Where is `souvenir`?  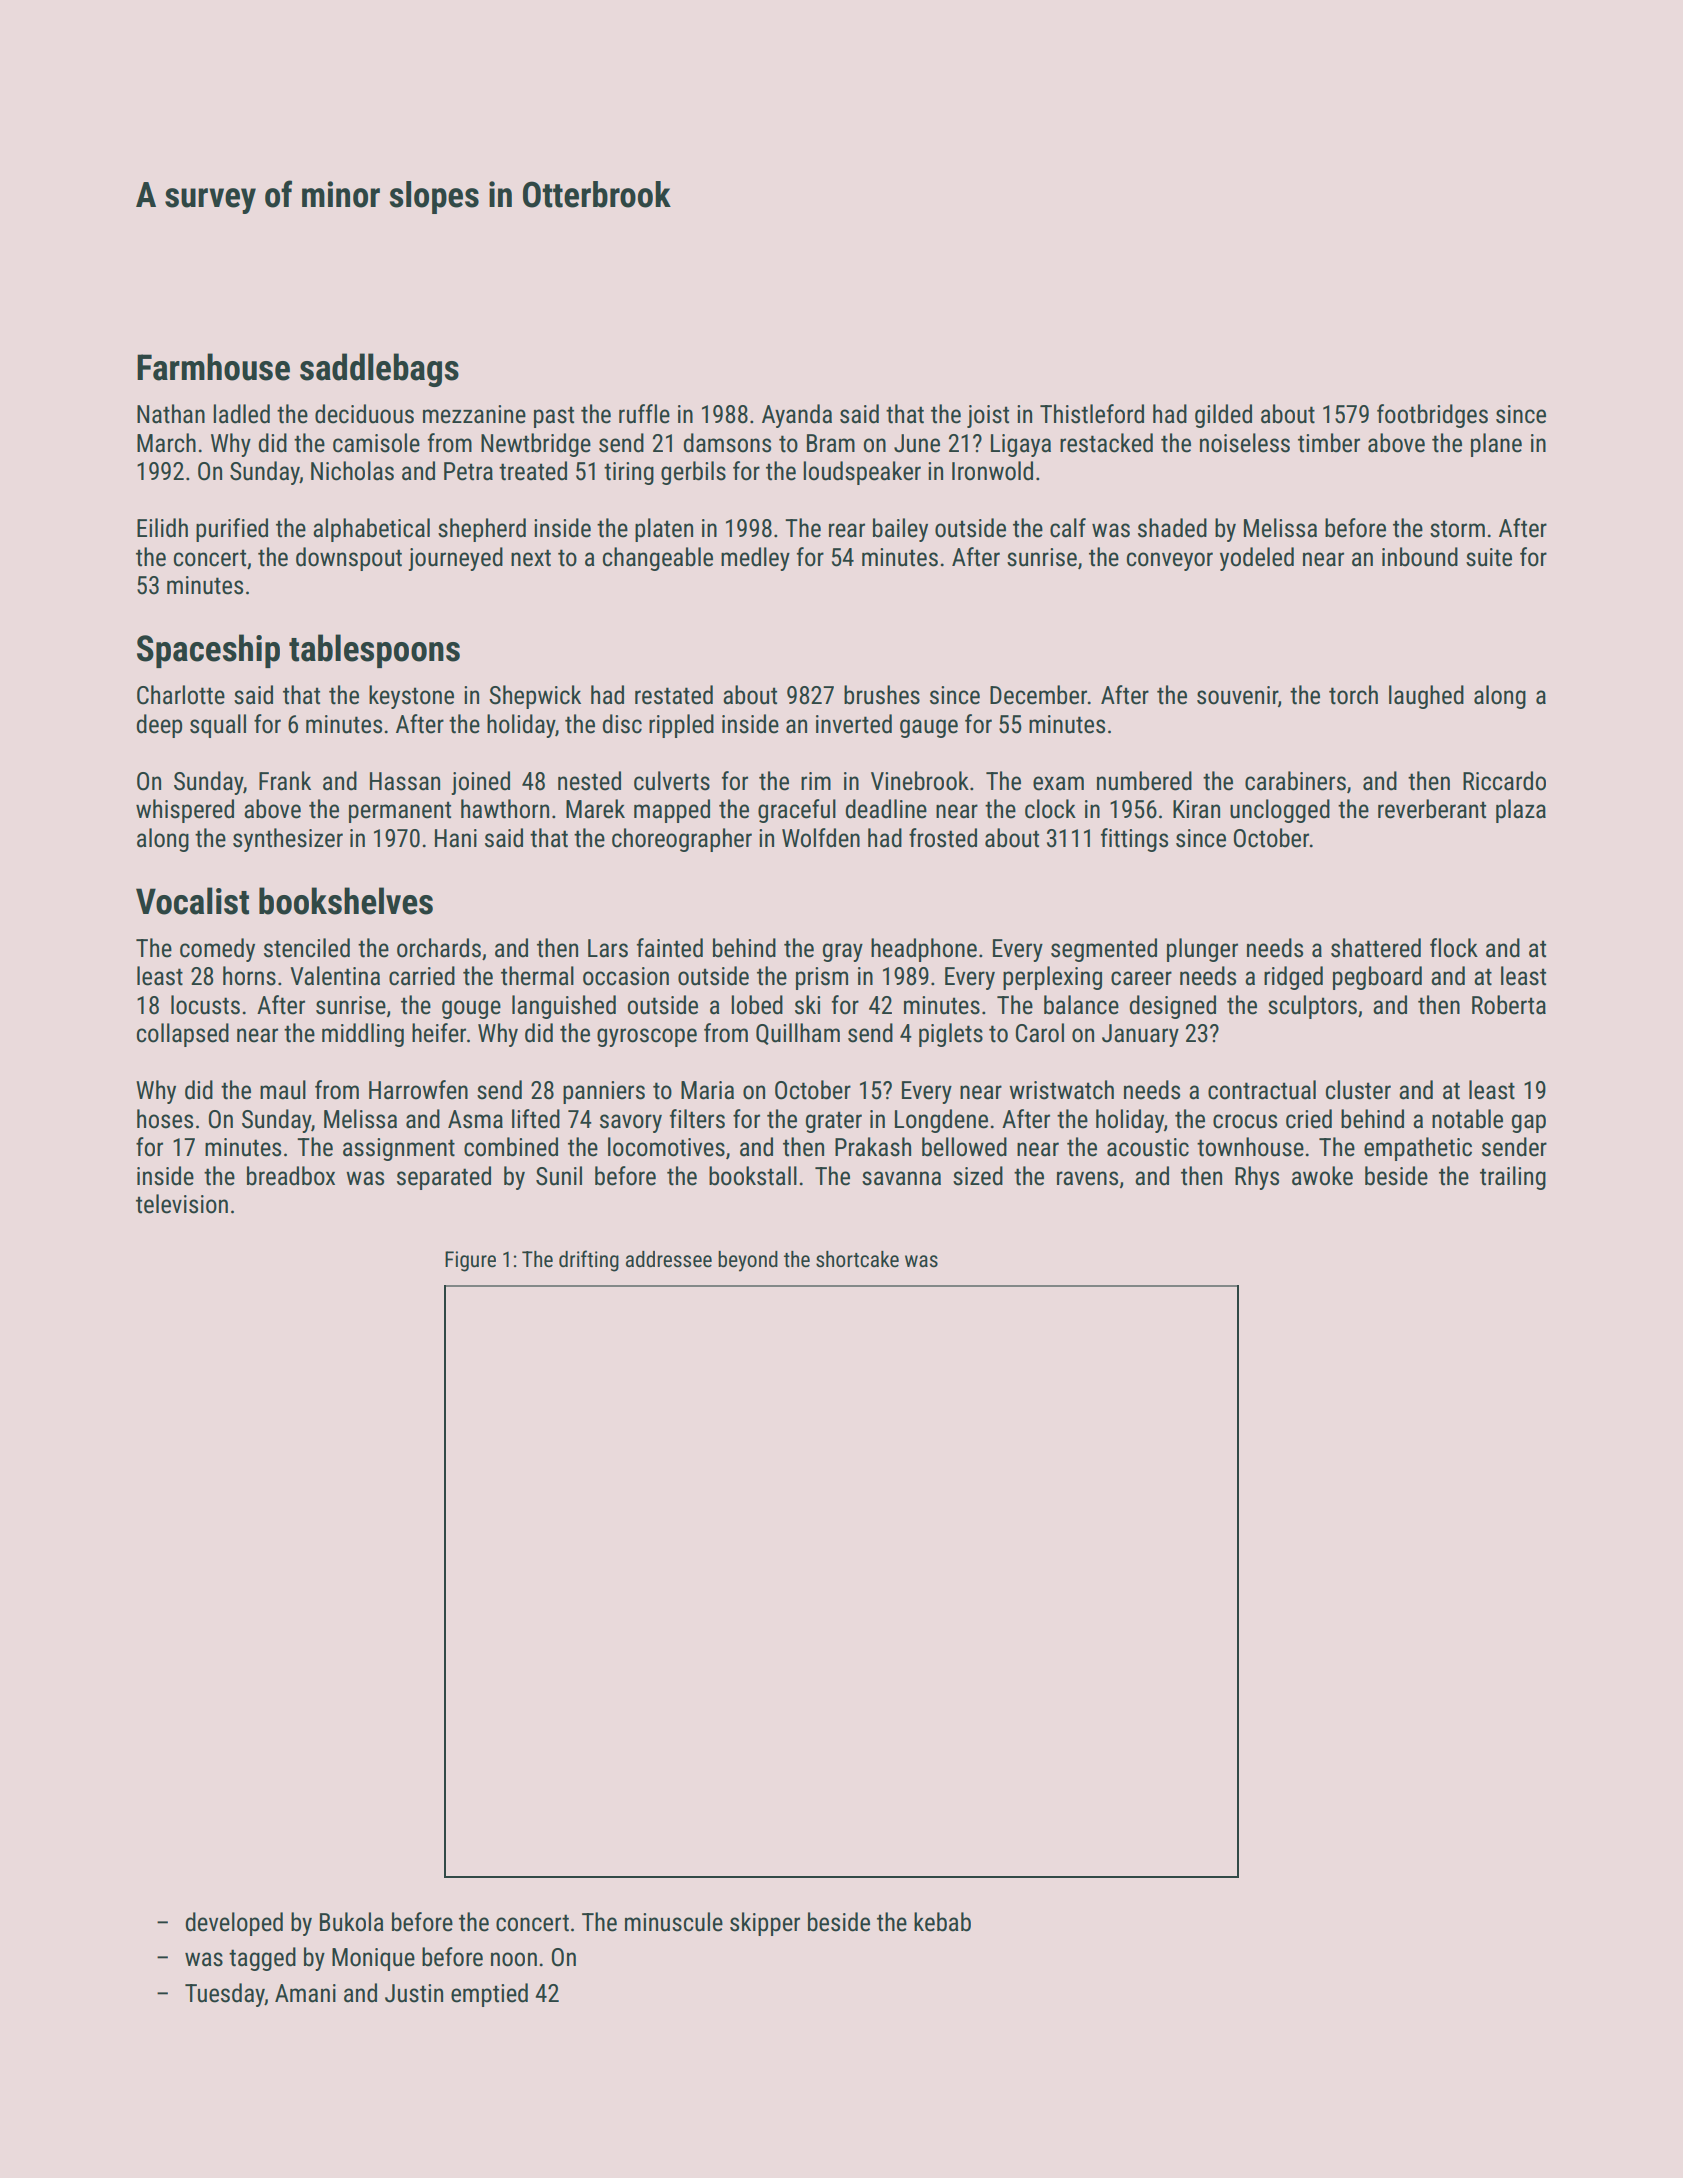 souvenir is located at coordinates (1237, 695).
